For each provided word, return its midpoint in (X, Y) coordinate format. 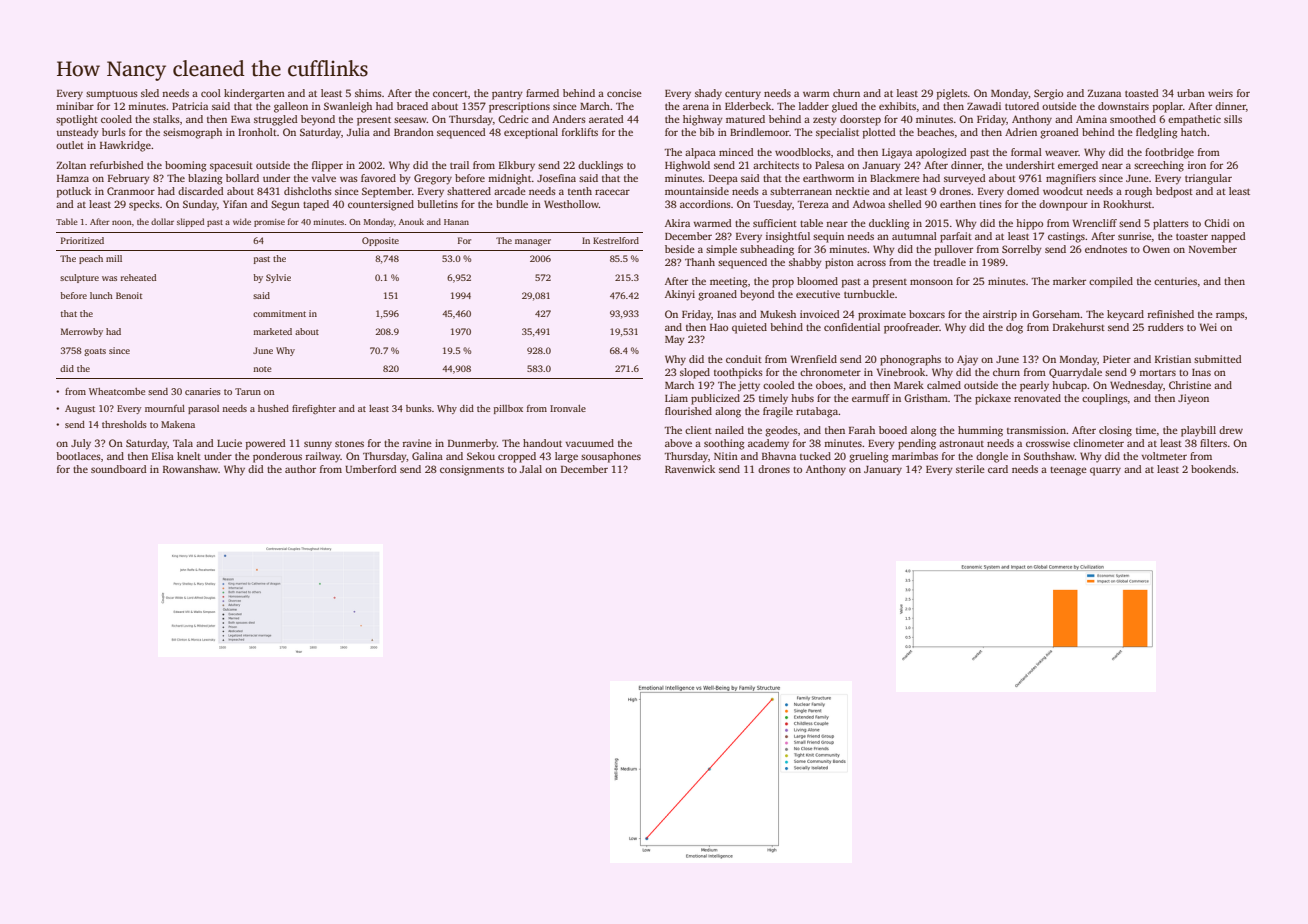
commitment (279, 313)
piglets (952, 94)
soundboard (119, 469)
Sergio (1048, 94)
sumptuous (112, 95)
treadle (949, 262)
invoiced (820, 314)
